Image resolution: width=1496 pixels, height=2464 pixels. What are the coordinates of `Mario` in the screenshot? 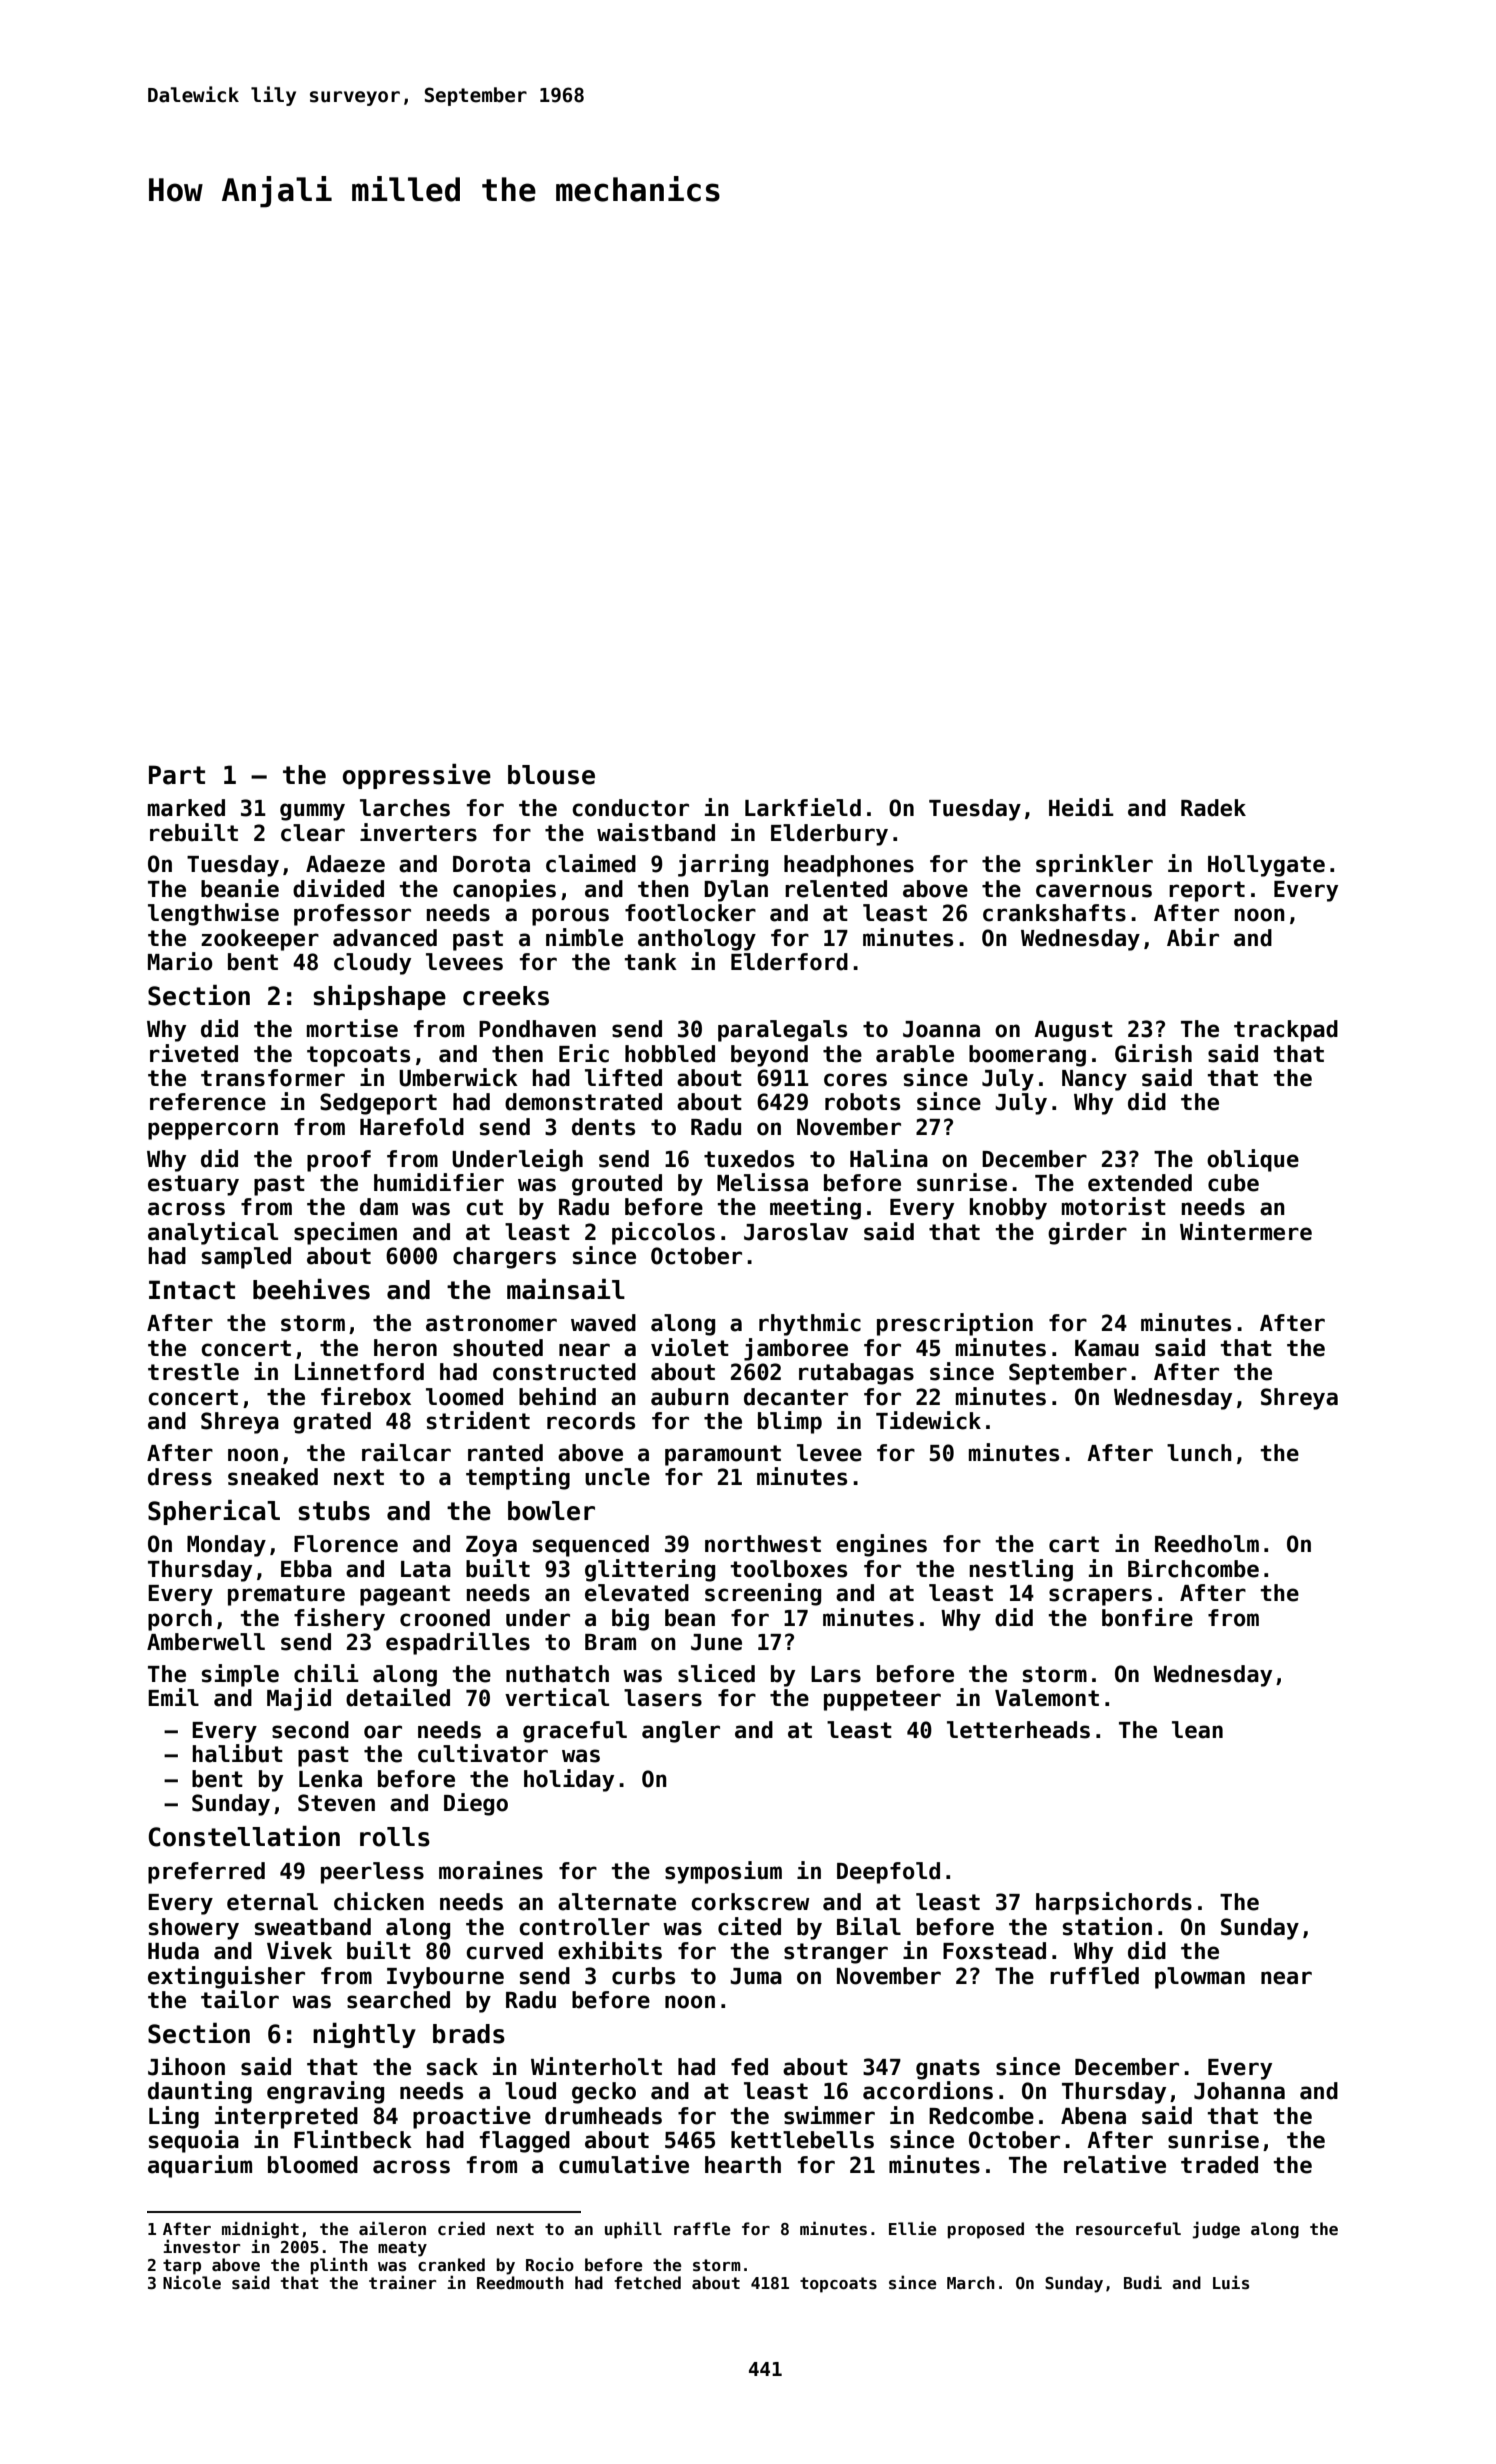 It's located at (180, 961).
